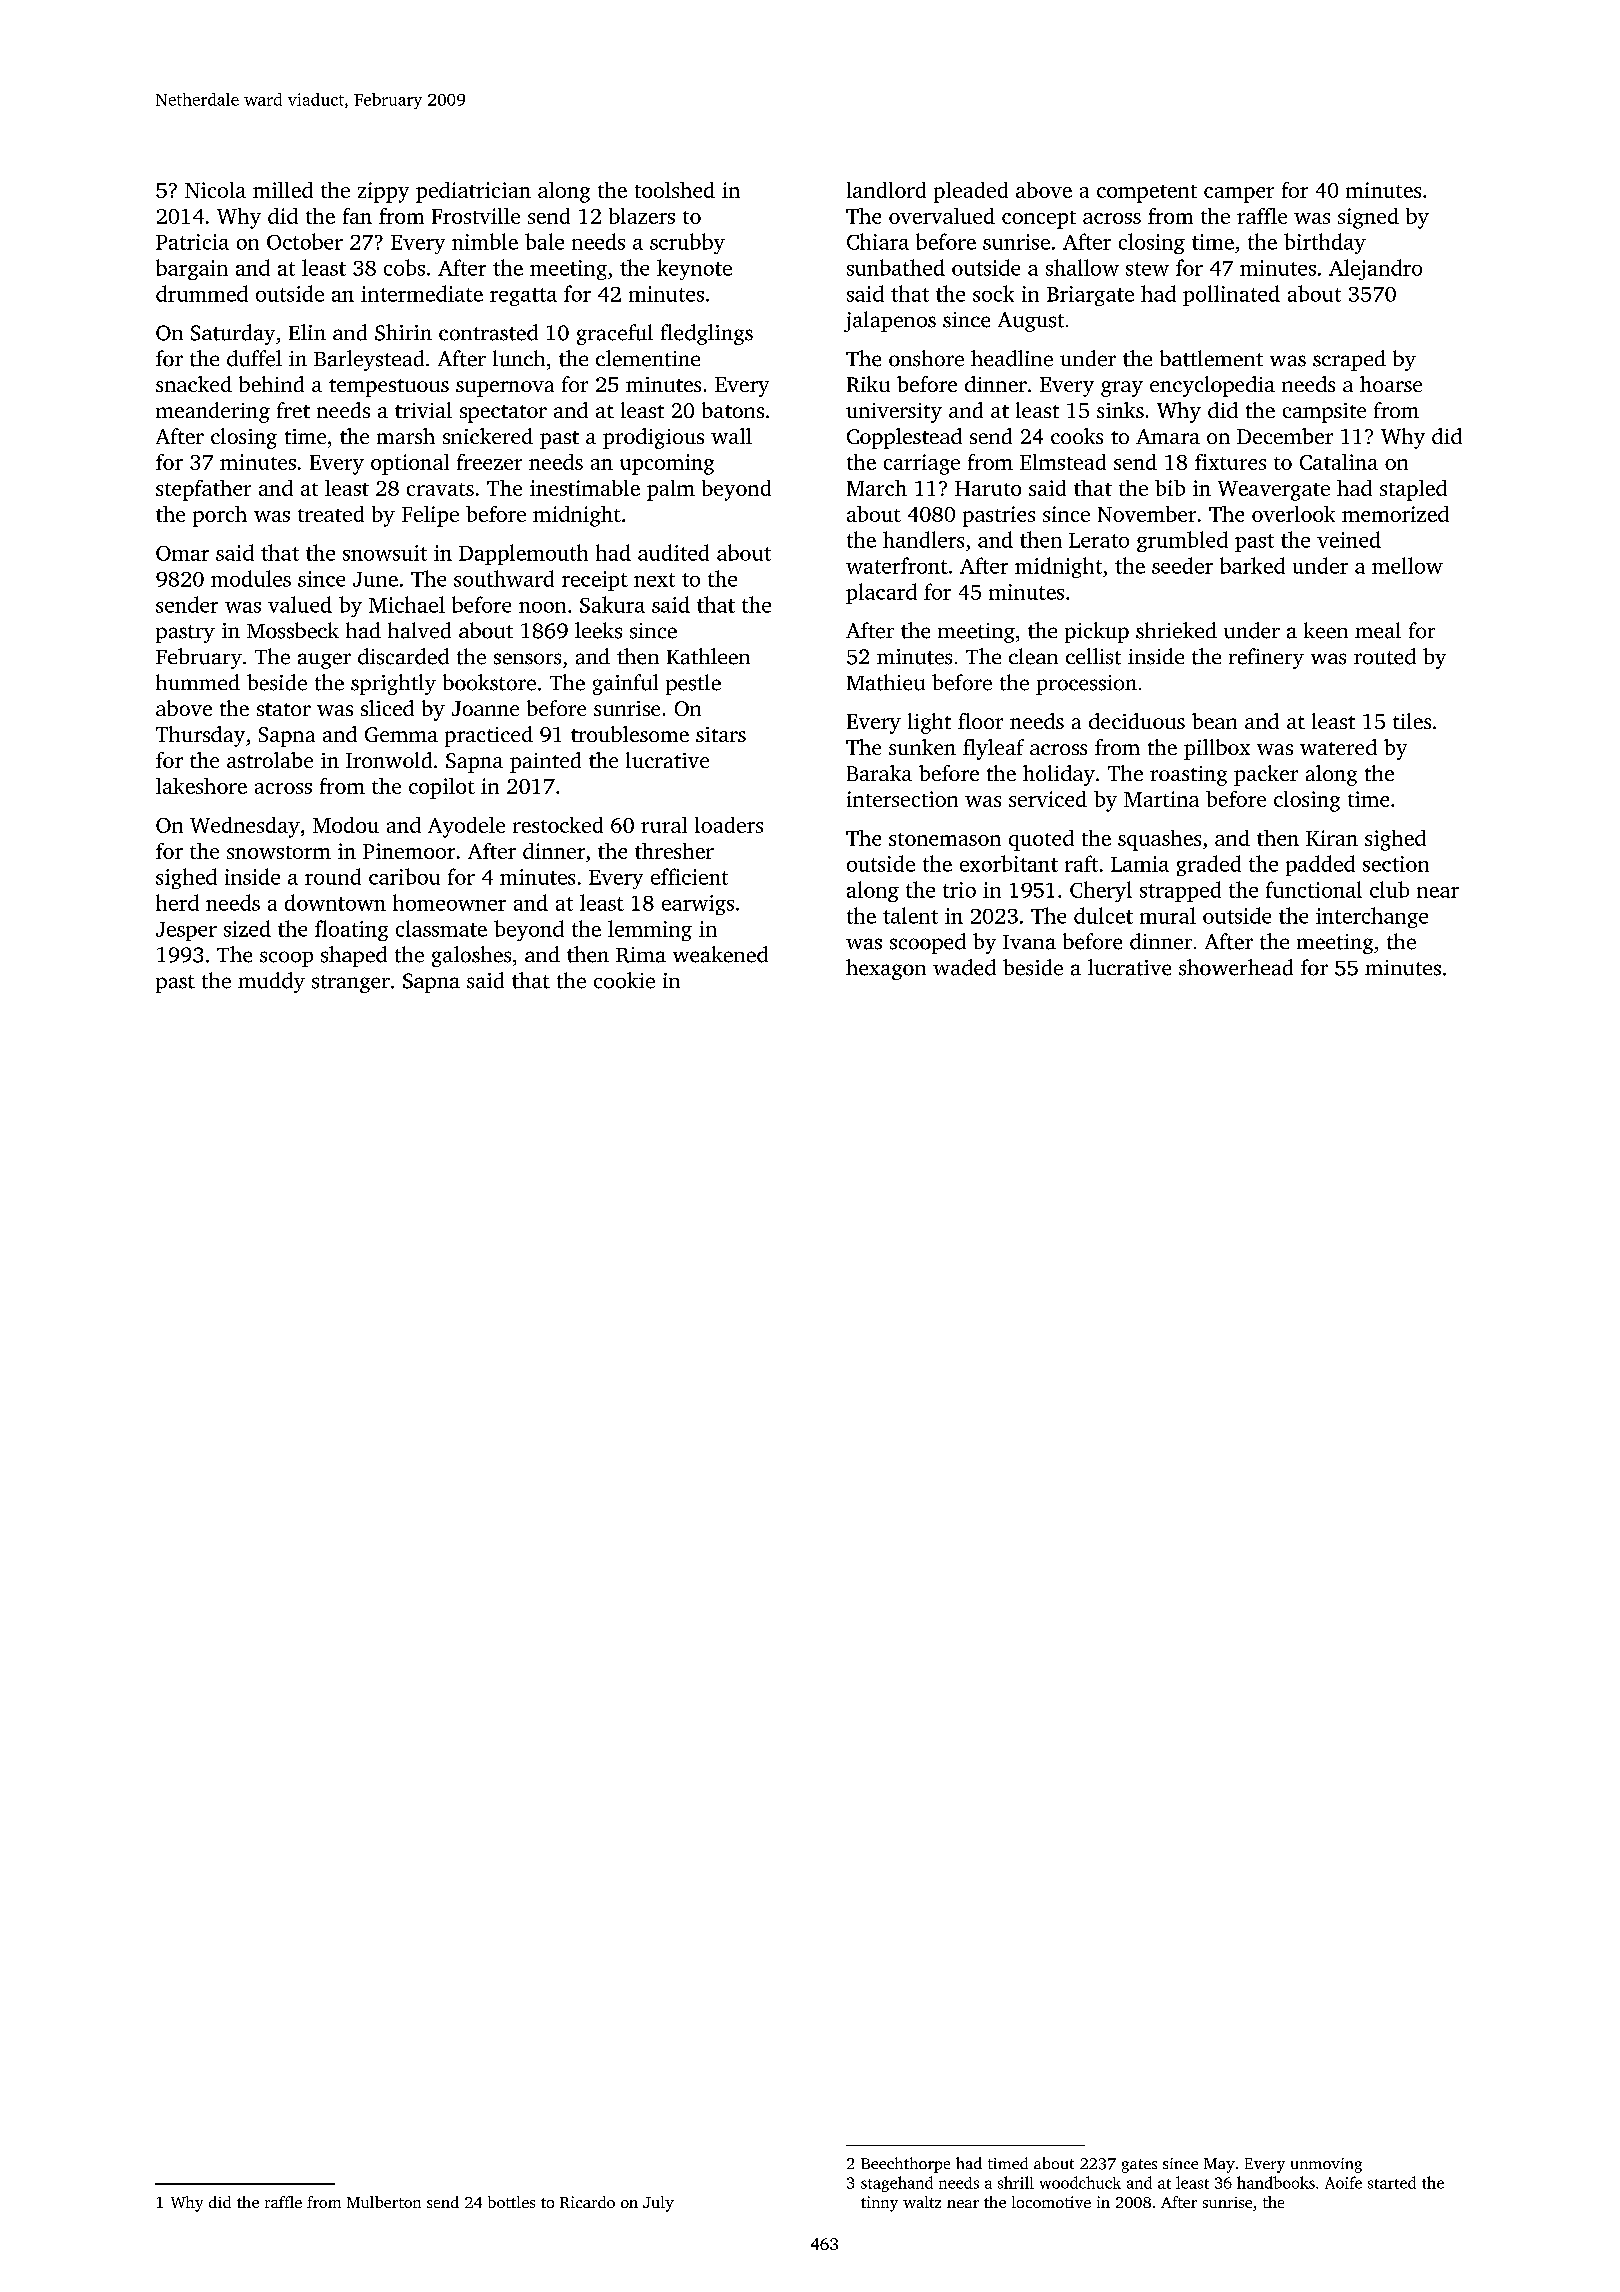 This screenshot has height=2292, width=1620. Describe the element at coordinates (1236, 967) in the screenshot. I see `showerhead` at that location.
